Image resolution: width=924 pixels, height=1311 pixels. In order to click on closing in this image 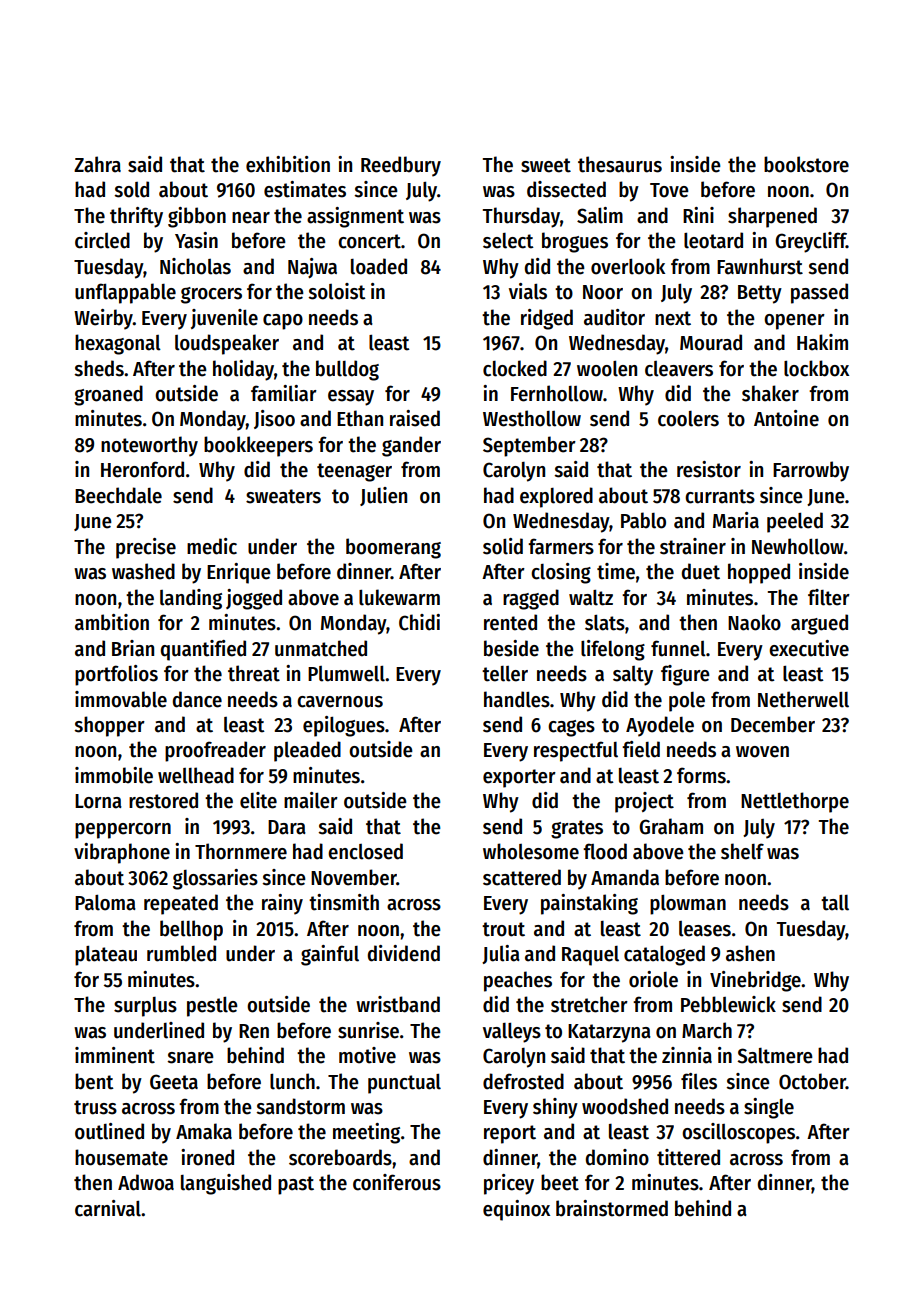, I will do `click(561, 573)`.
